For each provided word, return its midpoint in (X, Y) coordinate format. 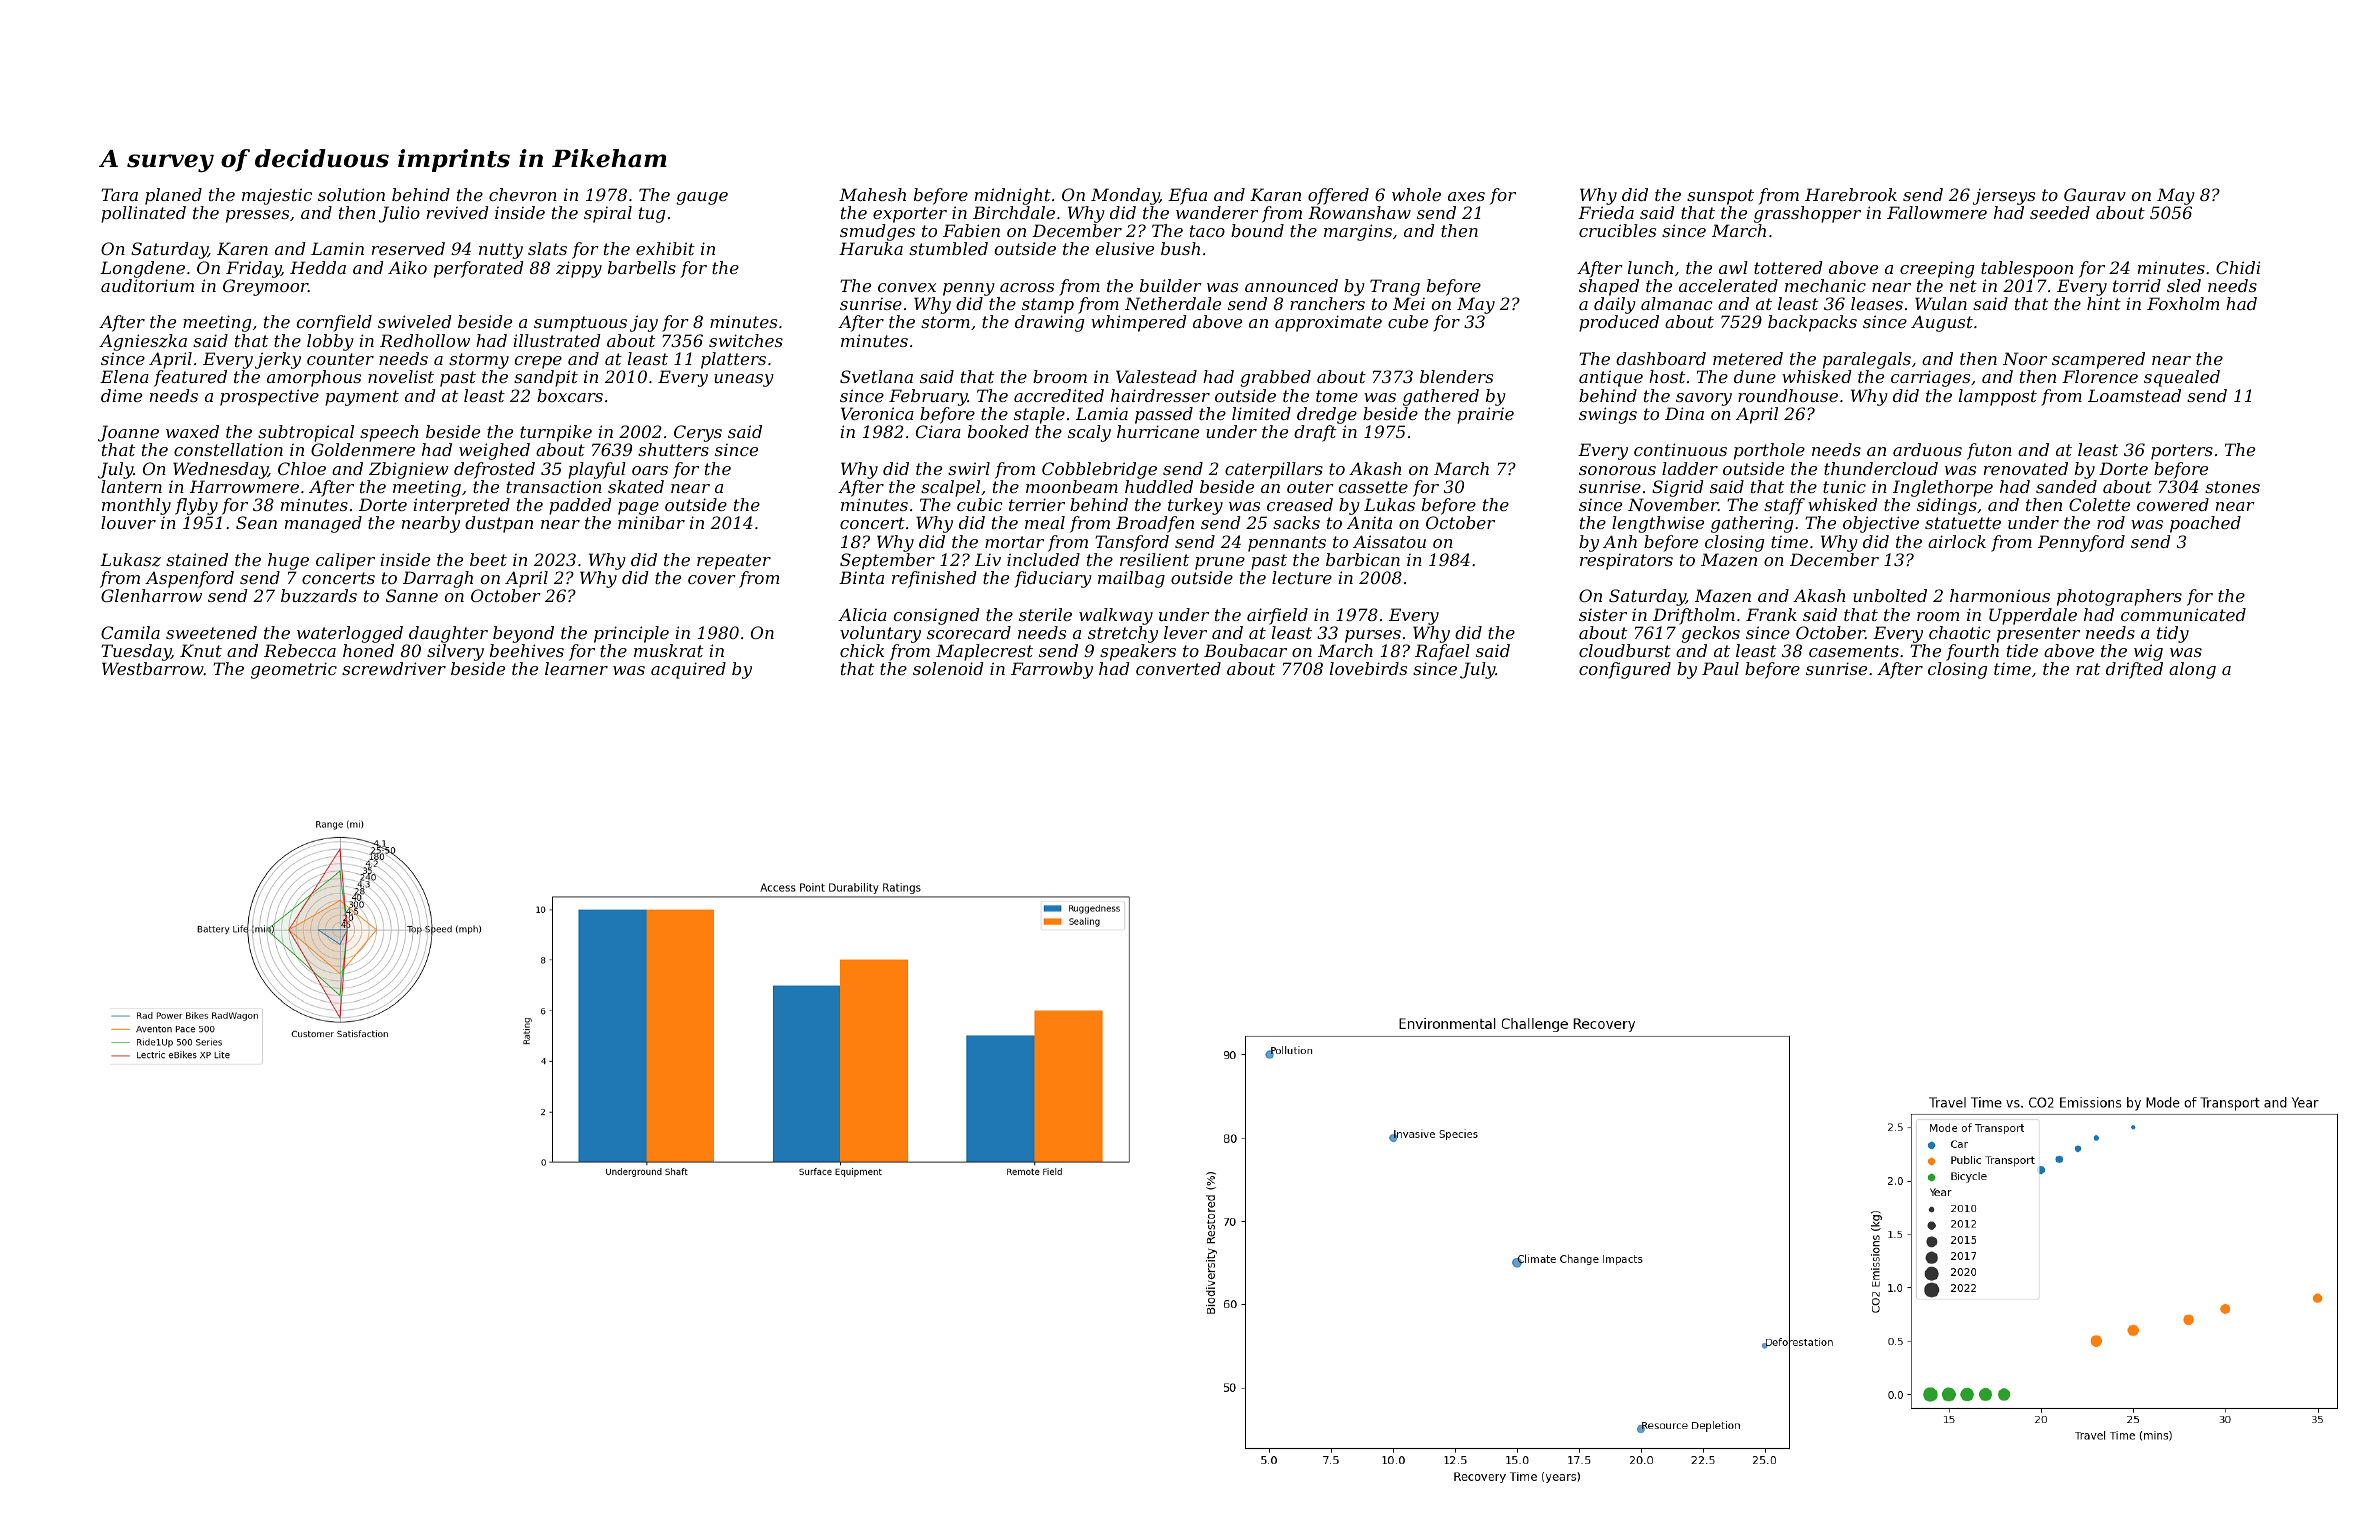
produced (1619, 323)
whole (1416, 194)
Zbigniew (408, 470)
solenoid (948, 668)
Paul (1720, 668)
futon (1989, 451)
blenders (1456, 376)
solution (351, 194)
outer (1310, 487)
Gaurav (2095, 194)
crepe (538, 362)
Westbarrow (153, 668)
